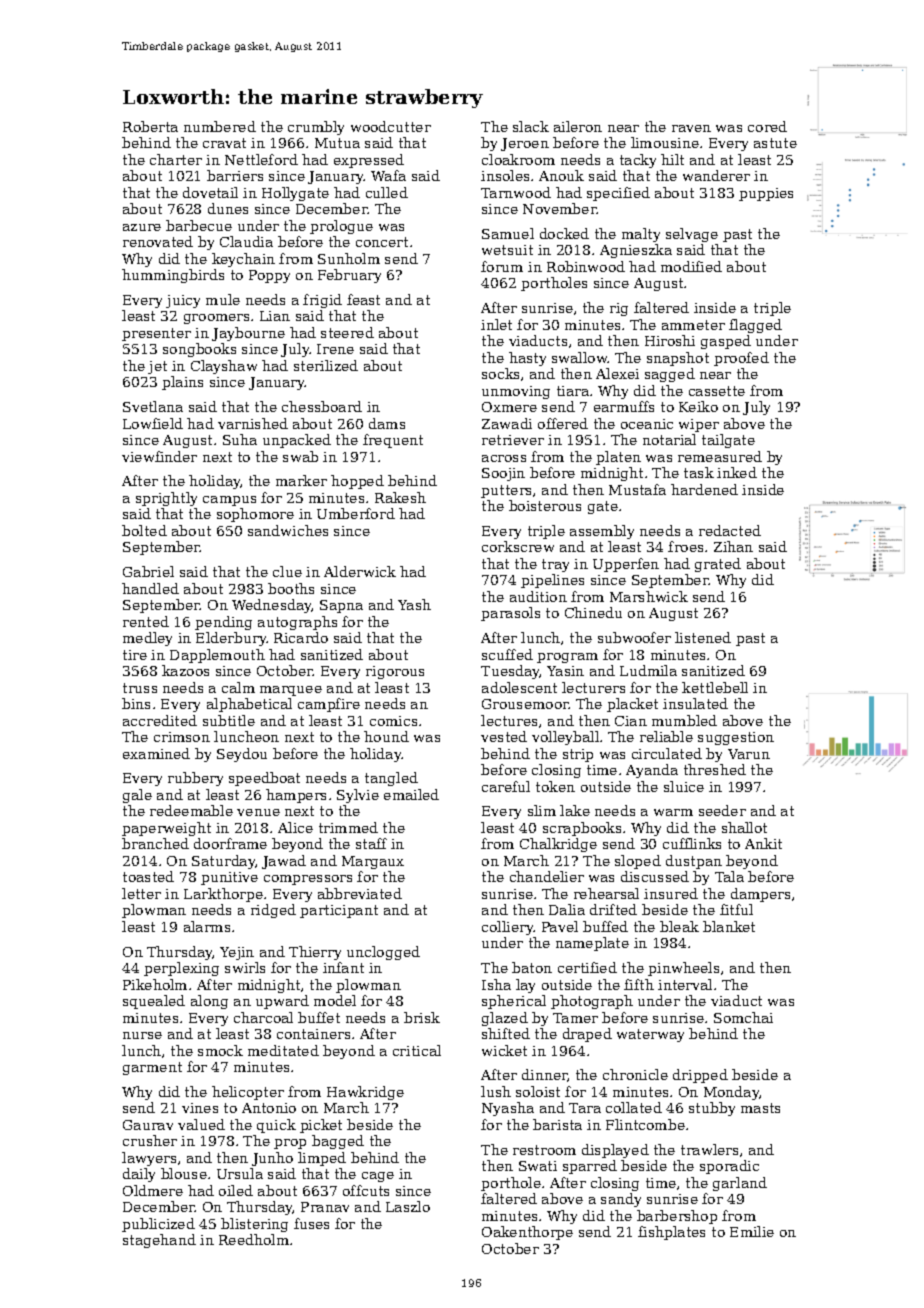 This page has width=924, height=1308. Describe the element at coordinates (673, 812) in the page. I see `warm` at that location.
